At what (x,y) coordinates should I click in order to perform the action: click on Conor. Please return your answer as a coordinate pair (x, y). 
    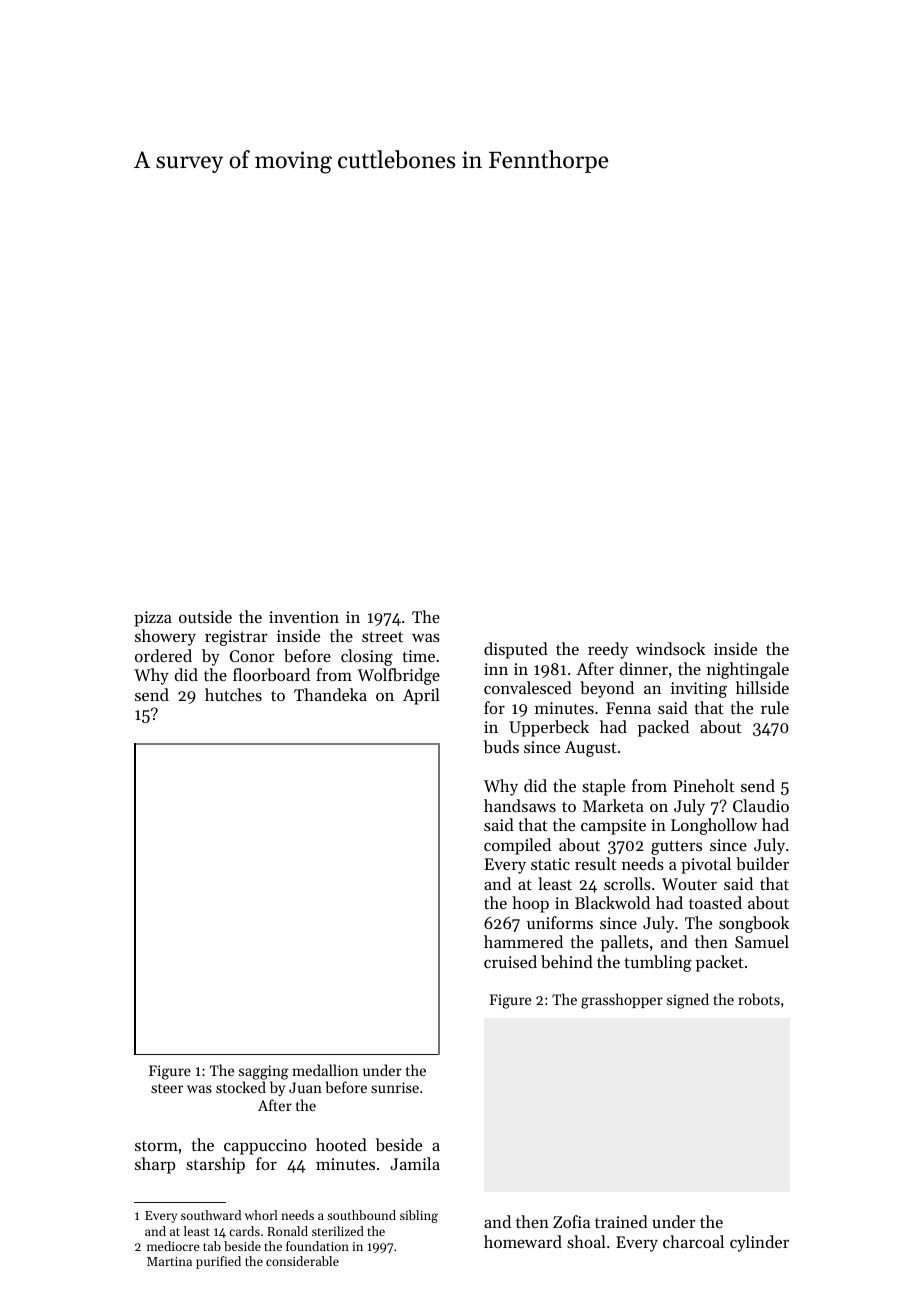
    Looking at the image, I should click on (252, 656).
